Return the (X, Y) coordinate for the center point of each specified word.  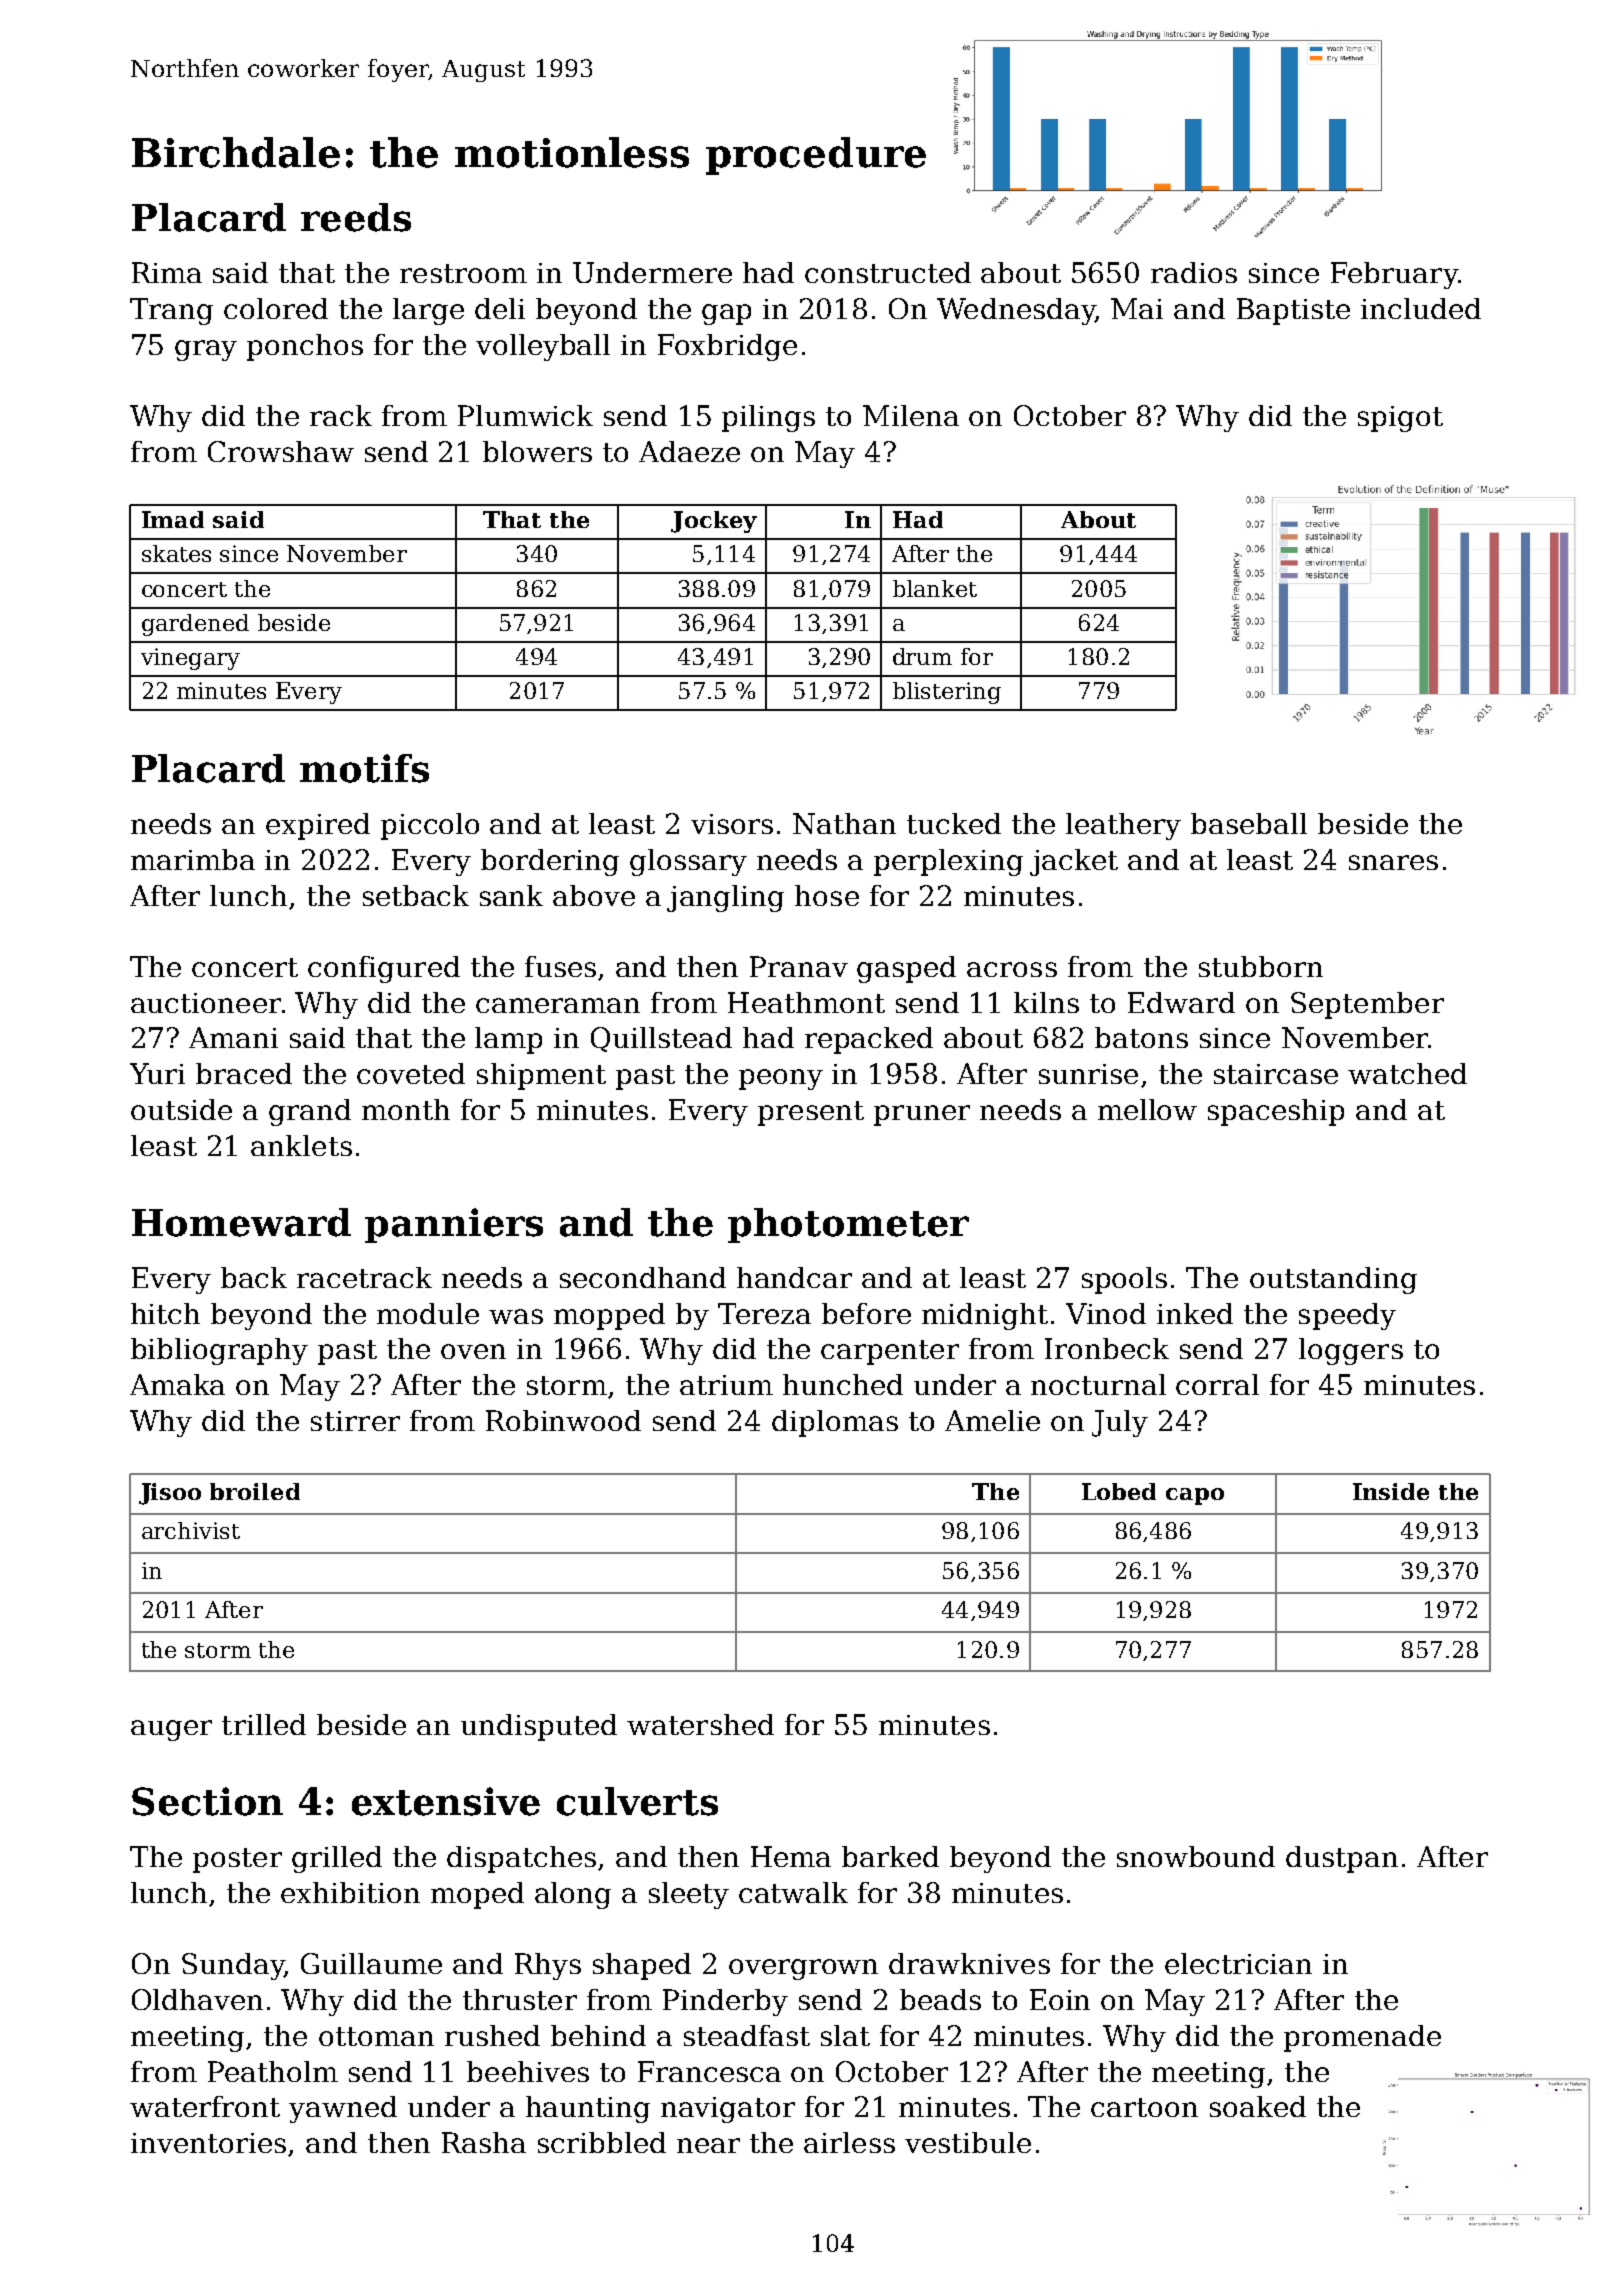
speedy (1347, 1316)
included (1421, 308)
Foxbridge (727, 347)
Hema (791, 1856)
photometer (848, 1225)
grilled (337, 1859)
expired (318, 826)
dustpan (1342, 1859)
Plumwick (525, 415)
